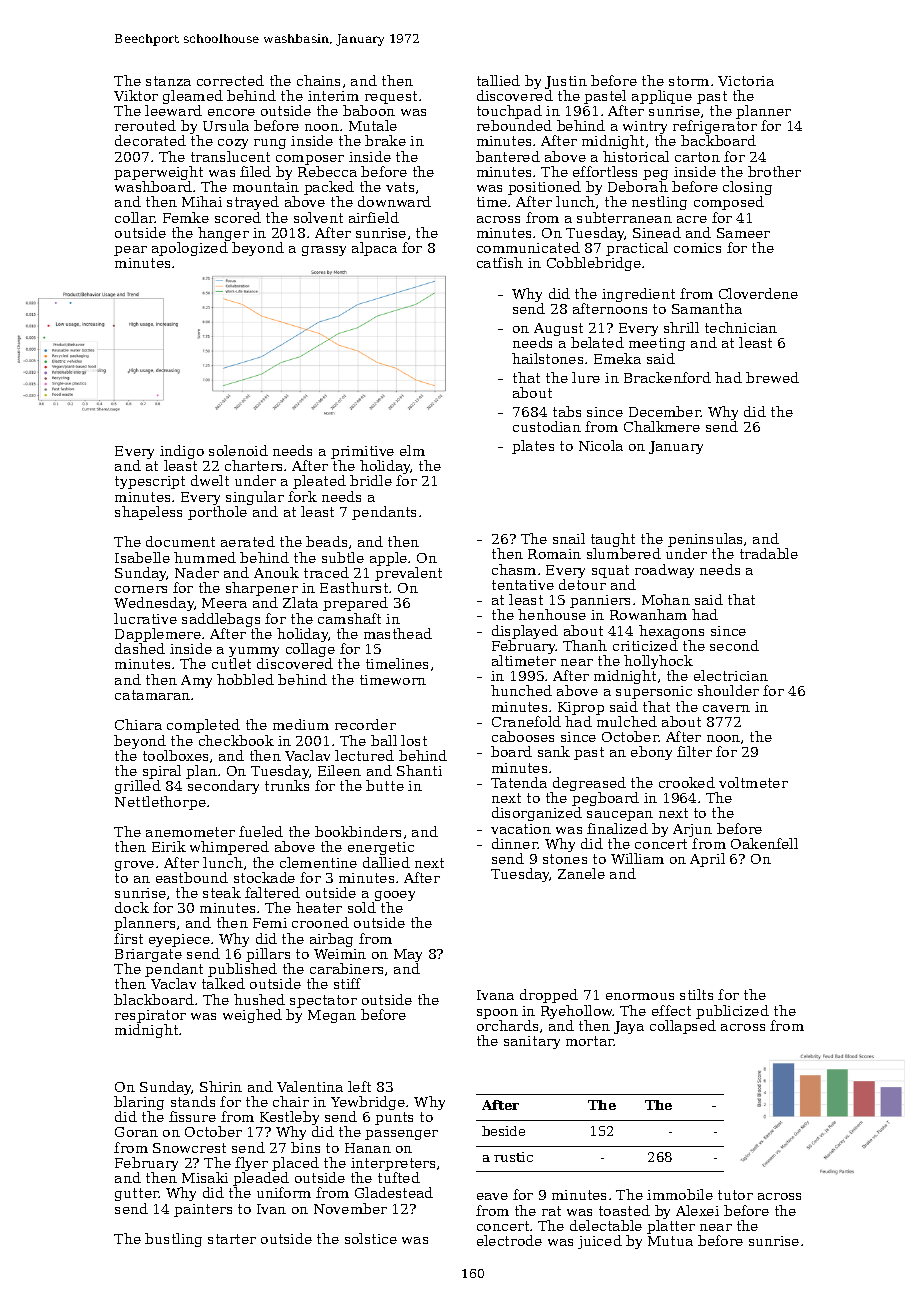 This screenshot has height=1308, width=924. What do you see at coordinates (230, 80) in the screenshot?
I see `corrected` at bounding box center [230, 80].
